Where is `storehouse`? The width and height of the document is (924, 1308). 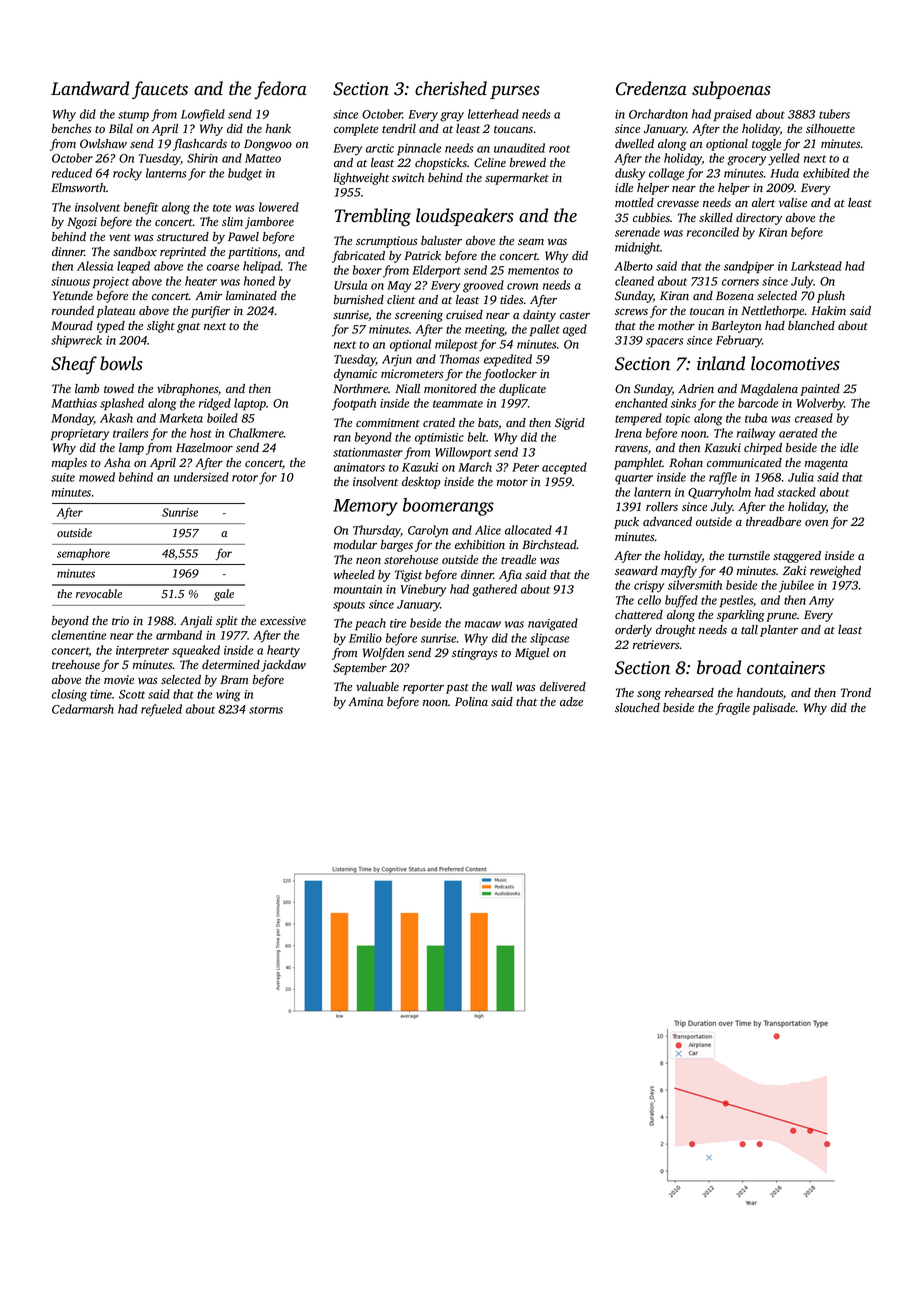
storehouse is located at coordinates (411, 559).
